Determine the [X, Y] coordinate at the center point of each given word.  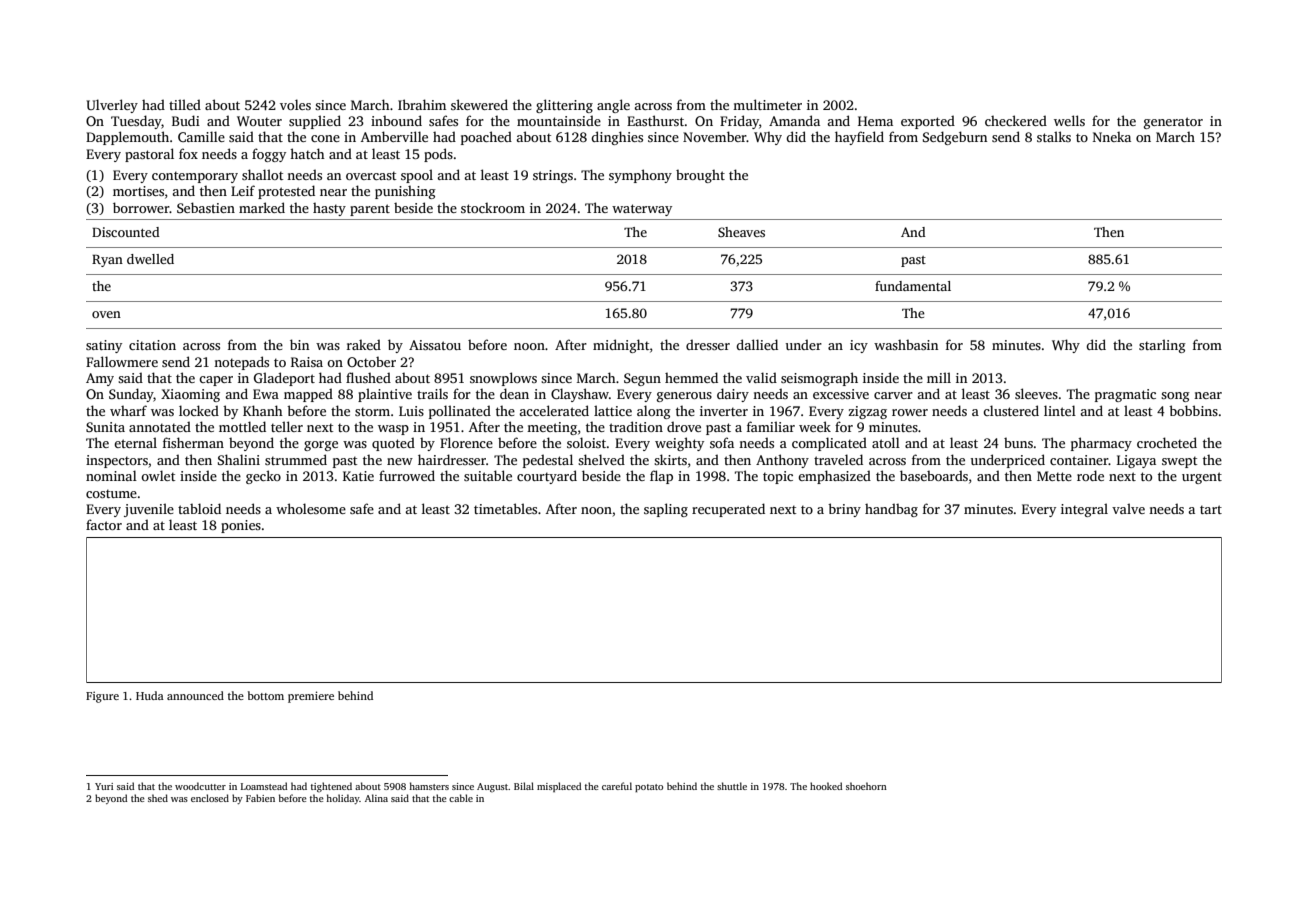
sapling [666, 510]
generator [1173, 123]
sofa [722, 442]
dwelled [150, 259]
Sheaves [741, 232]
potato [649, 788]
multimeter [767, 104]
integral [1084, 510]
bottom [266, 695]
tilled [185, 104]
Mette [1054, 476]
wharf [128, 410]
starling [1162, 346]
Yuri [104, 786]
